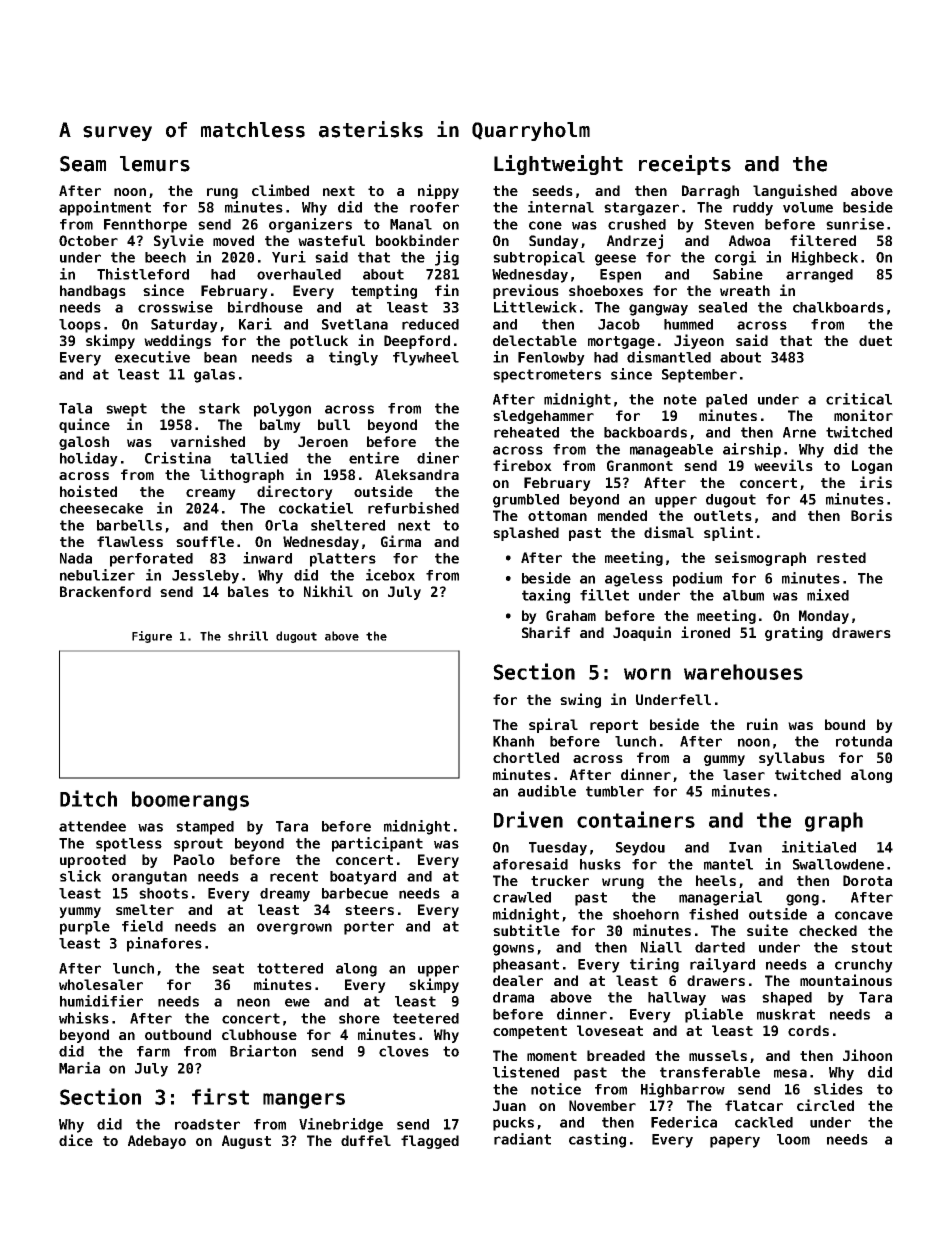 The image size is (952, 1233). What do you see at coordinates (855, 224) in the image?
I see `sunrise` at bounding box center [855, 224].
